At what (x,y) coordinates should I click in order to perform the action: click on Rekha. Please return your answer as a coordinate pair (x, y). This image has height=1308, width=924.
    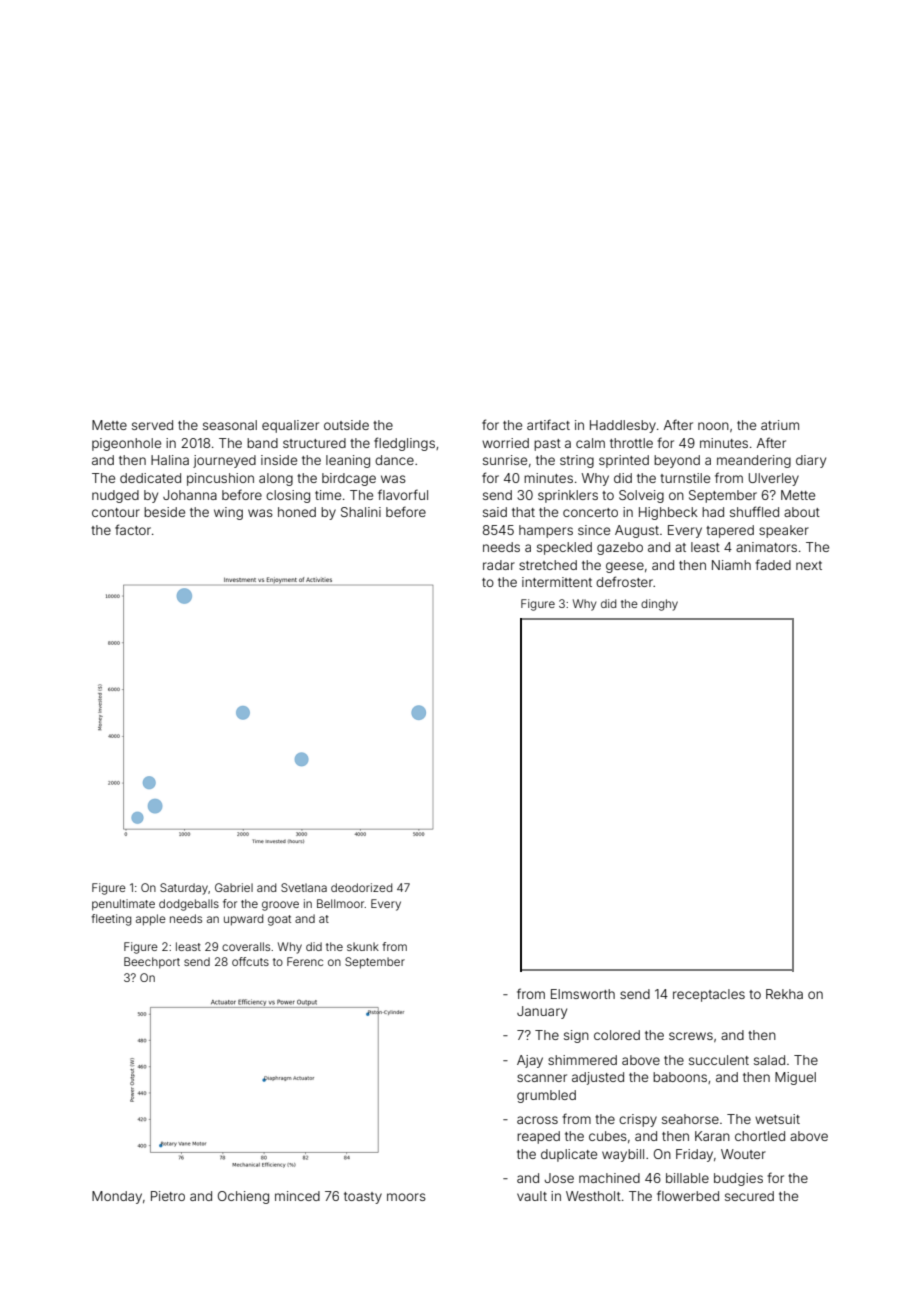
    Looking at the image, I should click on (784, 994).
